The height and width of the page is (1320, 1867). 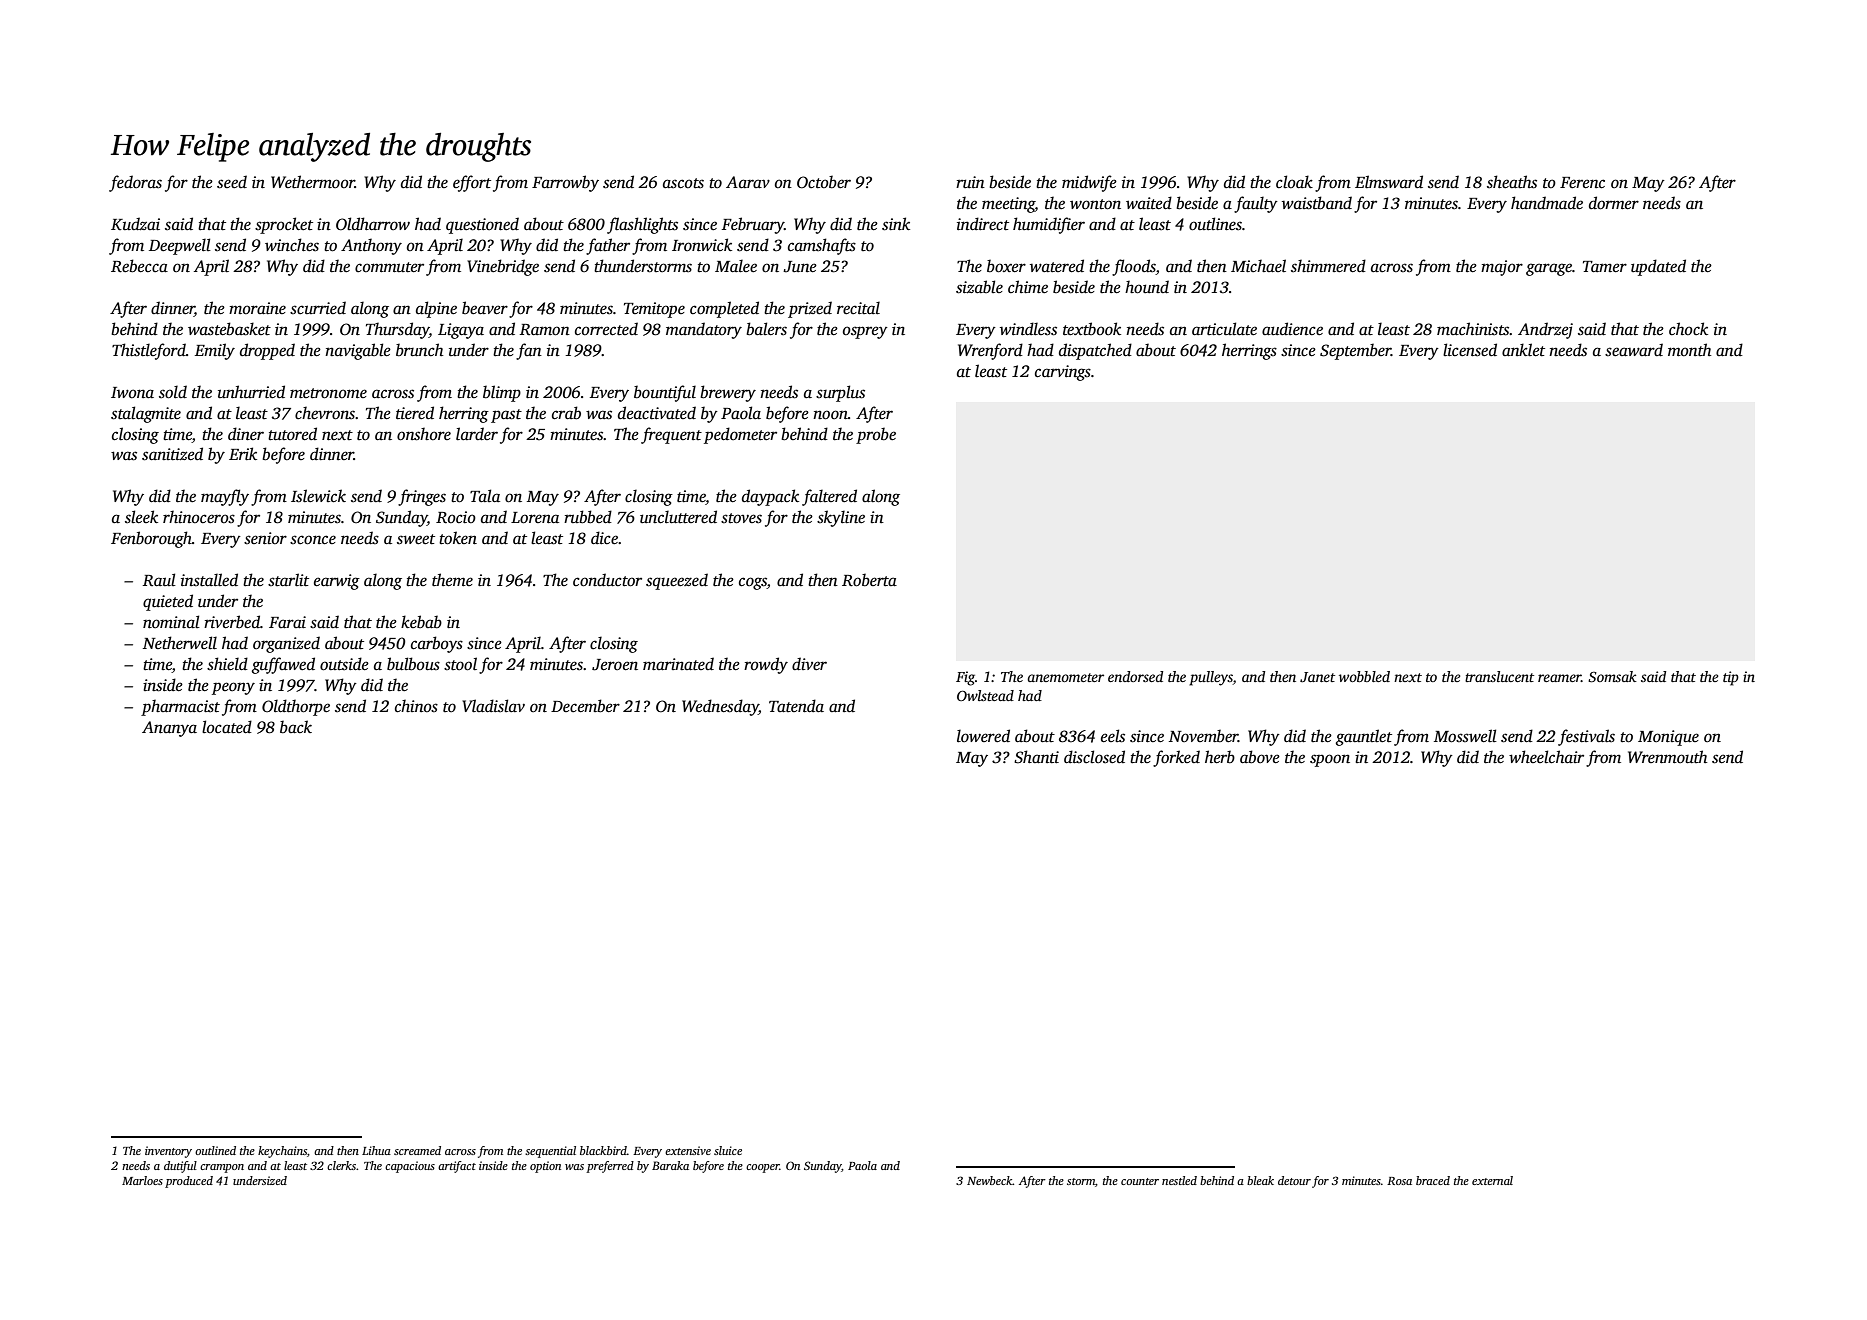 I want to click on Thistleford, so click(x=149, y=351).
